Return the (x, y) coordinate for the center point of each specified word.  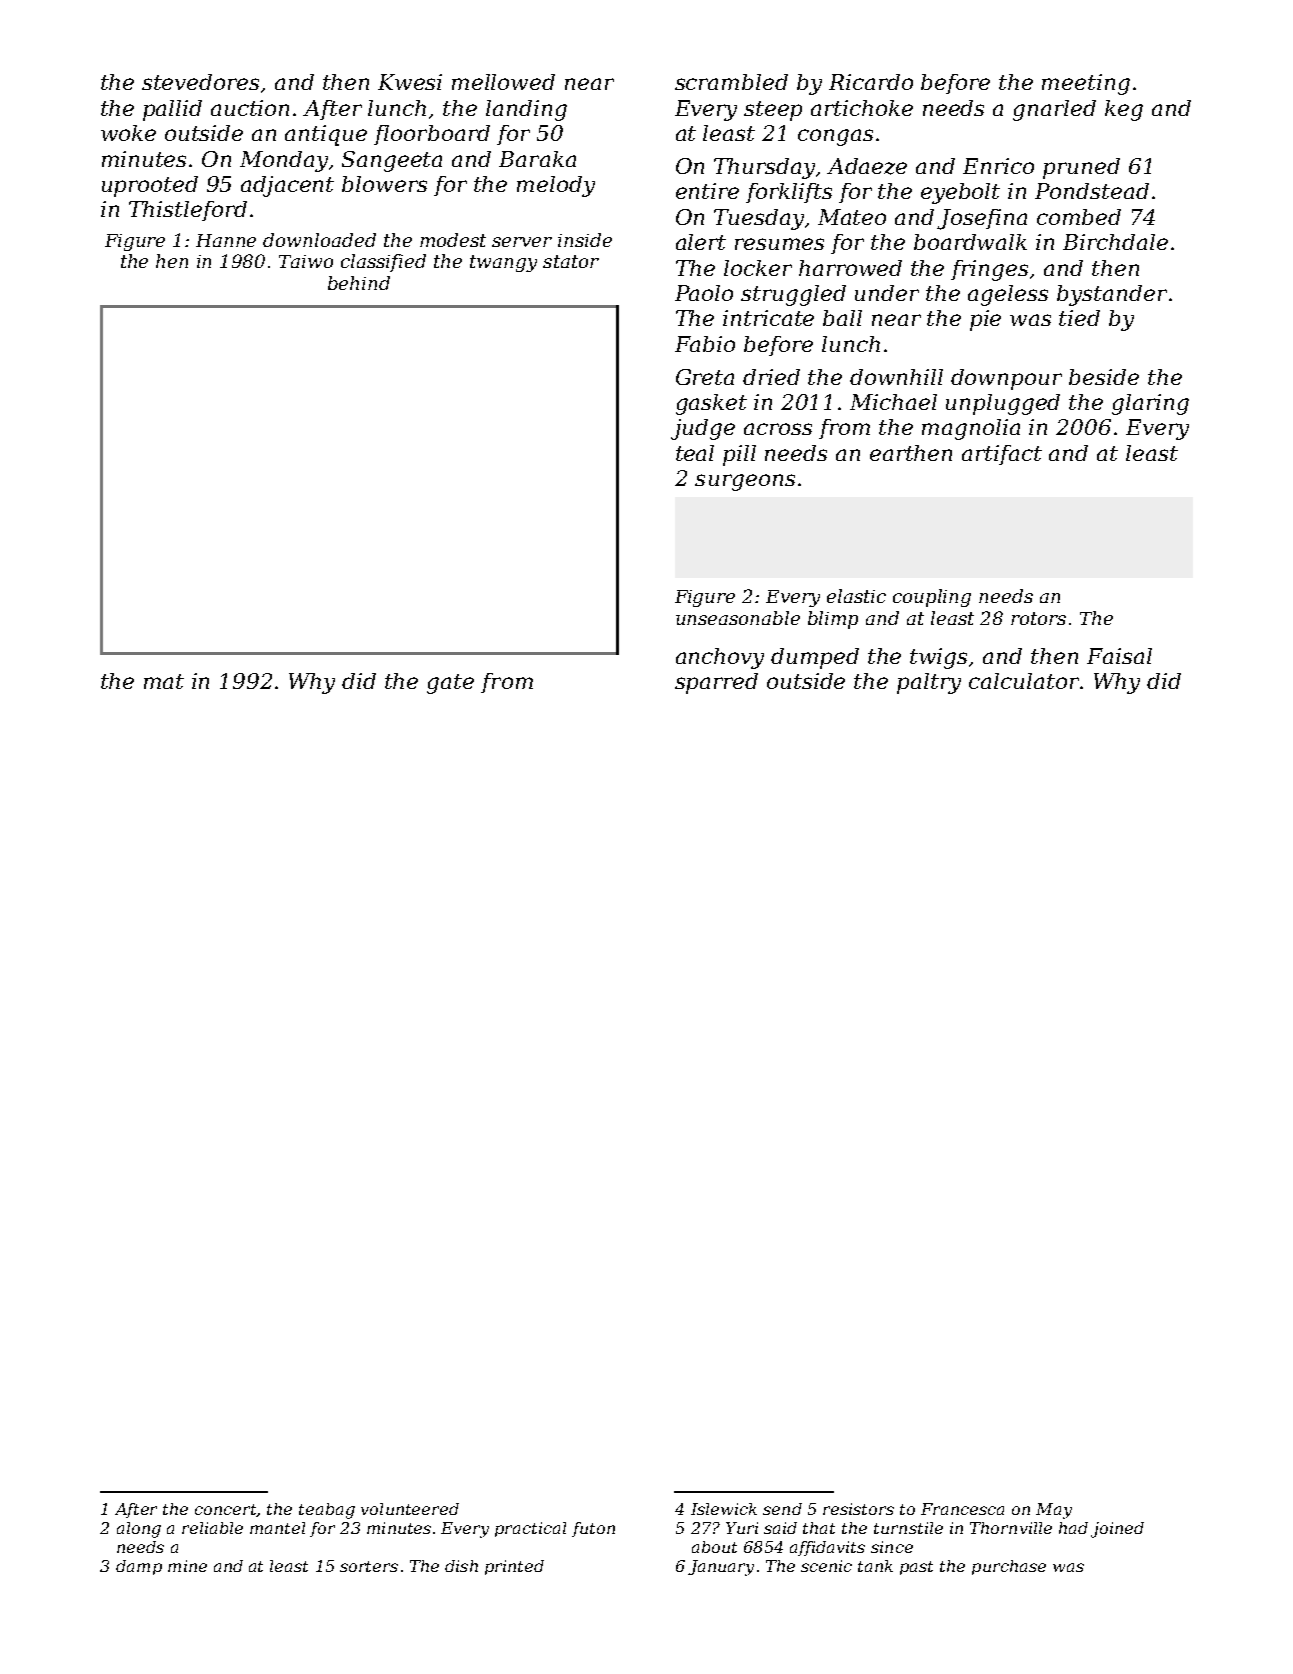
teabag (327, 1511)
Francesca (962, 1509)
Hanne (226, 240)
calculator (1024, 681)
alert (701, 242)
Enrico (998, 166)
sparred (716, 683)
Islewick (724, 1509)
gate (450, 684)
